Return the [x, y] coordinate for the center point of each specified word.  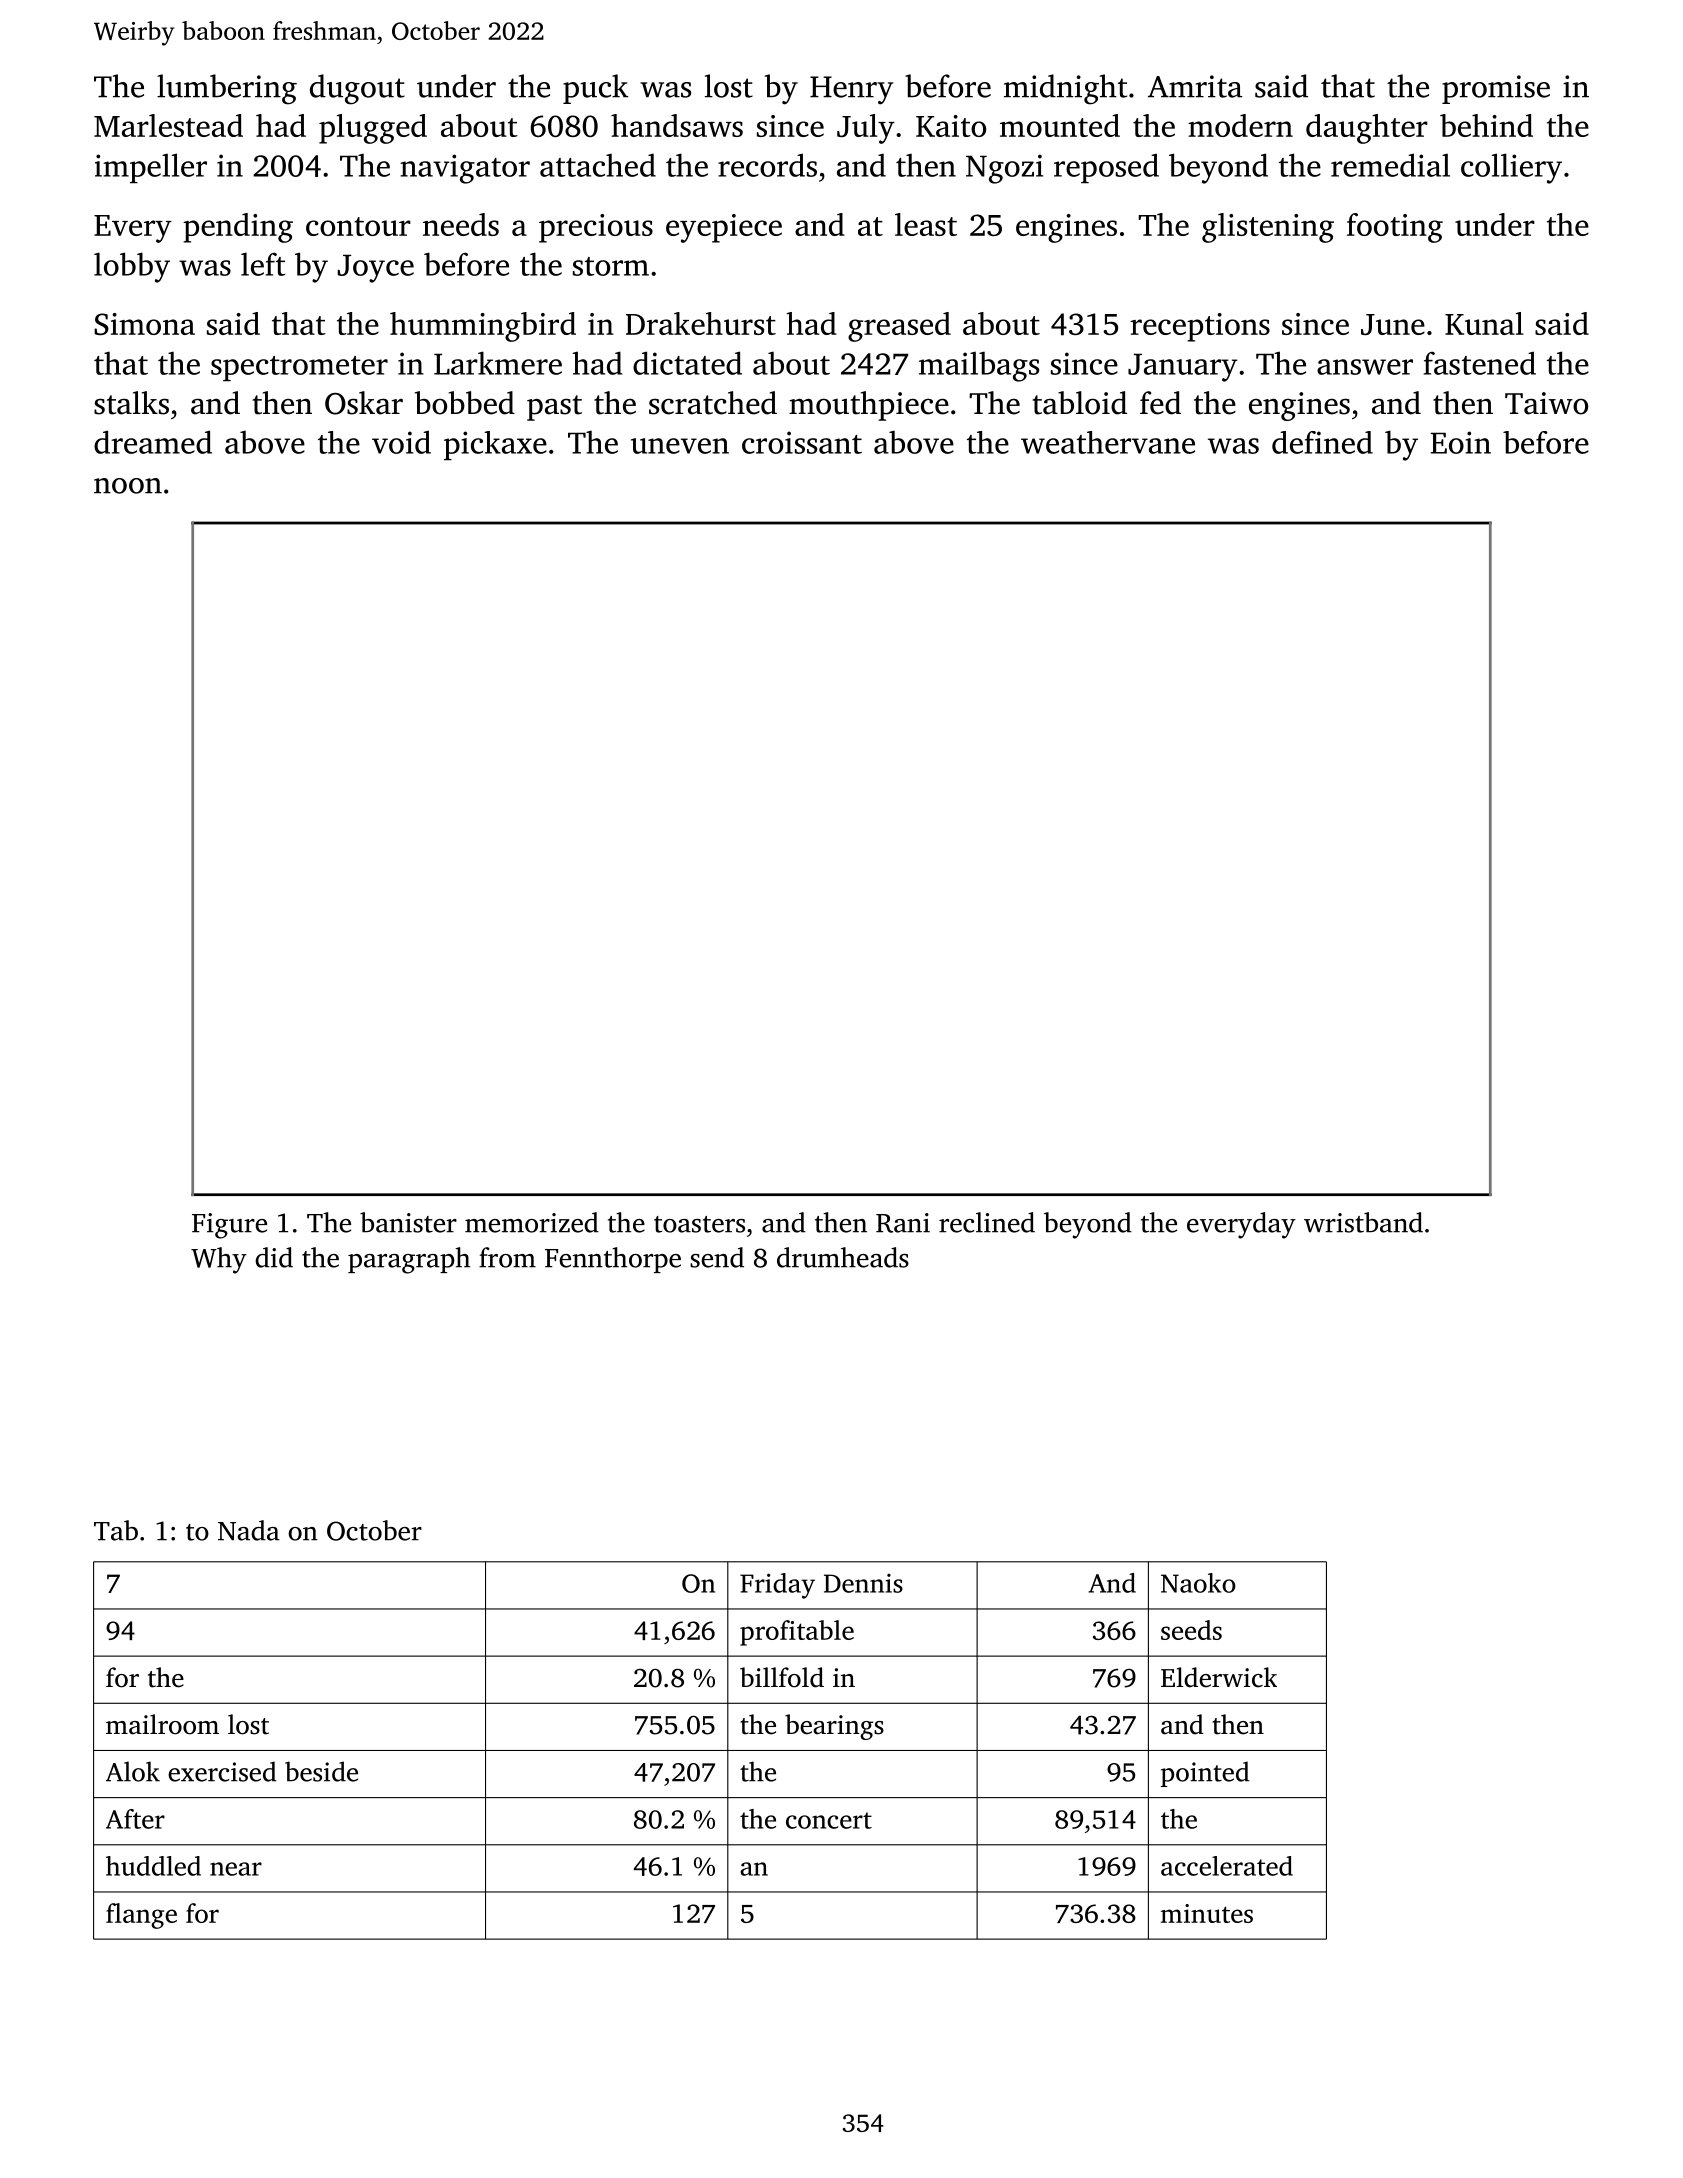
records [767, 165]
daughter [1367, 129]
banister [408, 1222]
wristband [1363, 1222]
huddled [153, 1866]
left [263, 264]
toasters [699, 1224]
